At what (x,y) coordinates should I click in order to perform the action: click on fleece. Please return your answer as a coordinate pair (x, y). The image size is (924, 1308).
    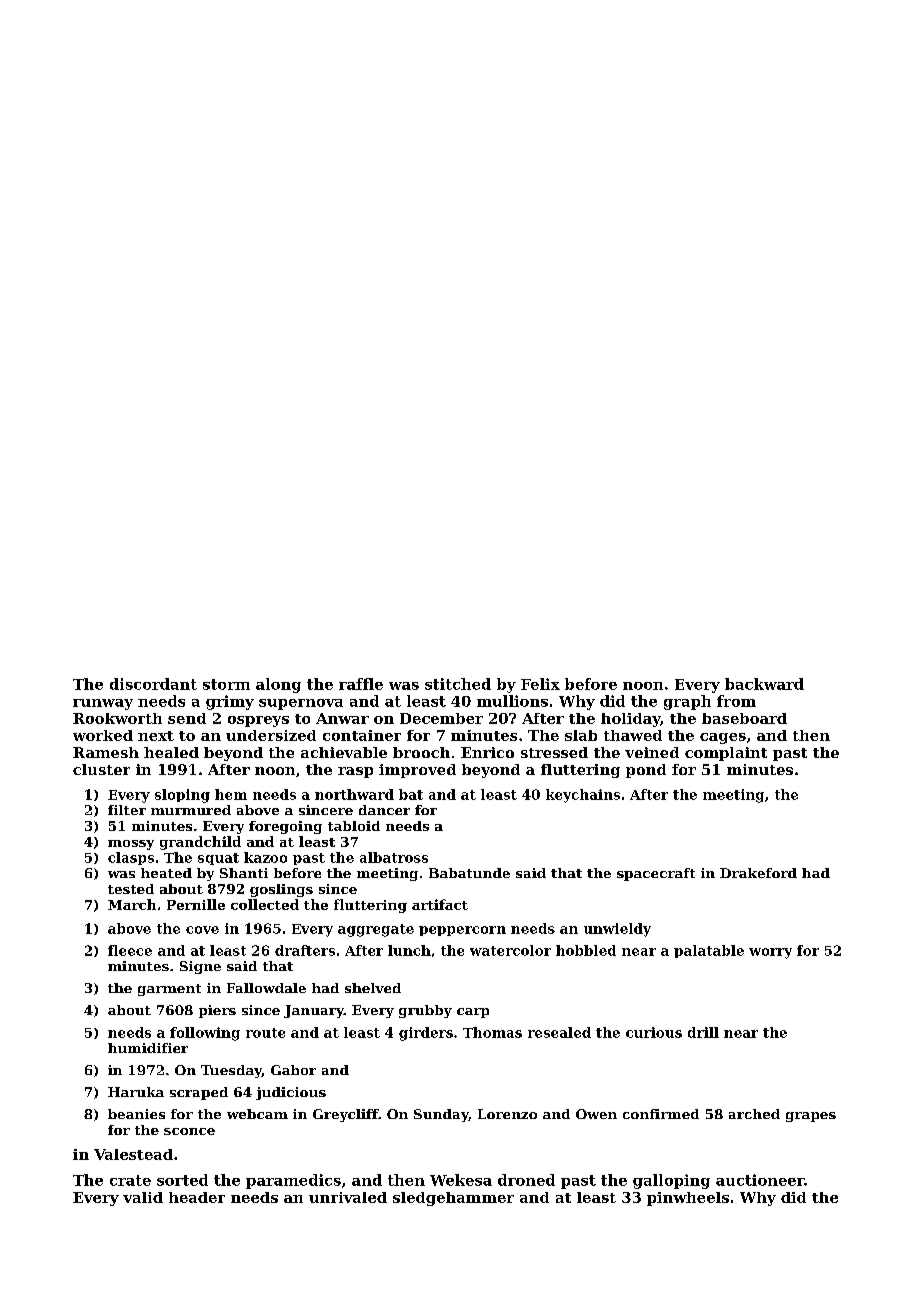
    Looking at the image, I should click on (130, 950).
